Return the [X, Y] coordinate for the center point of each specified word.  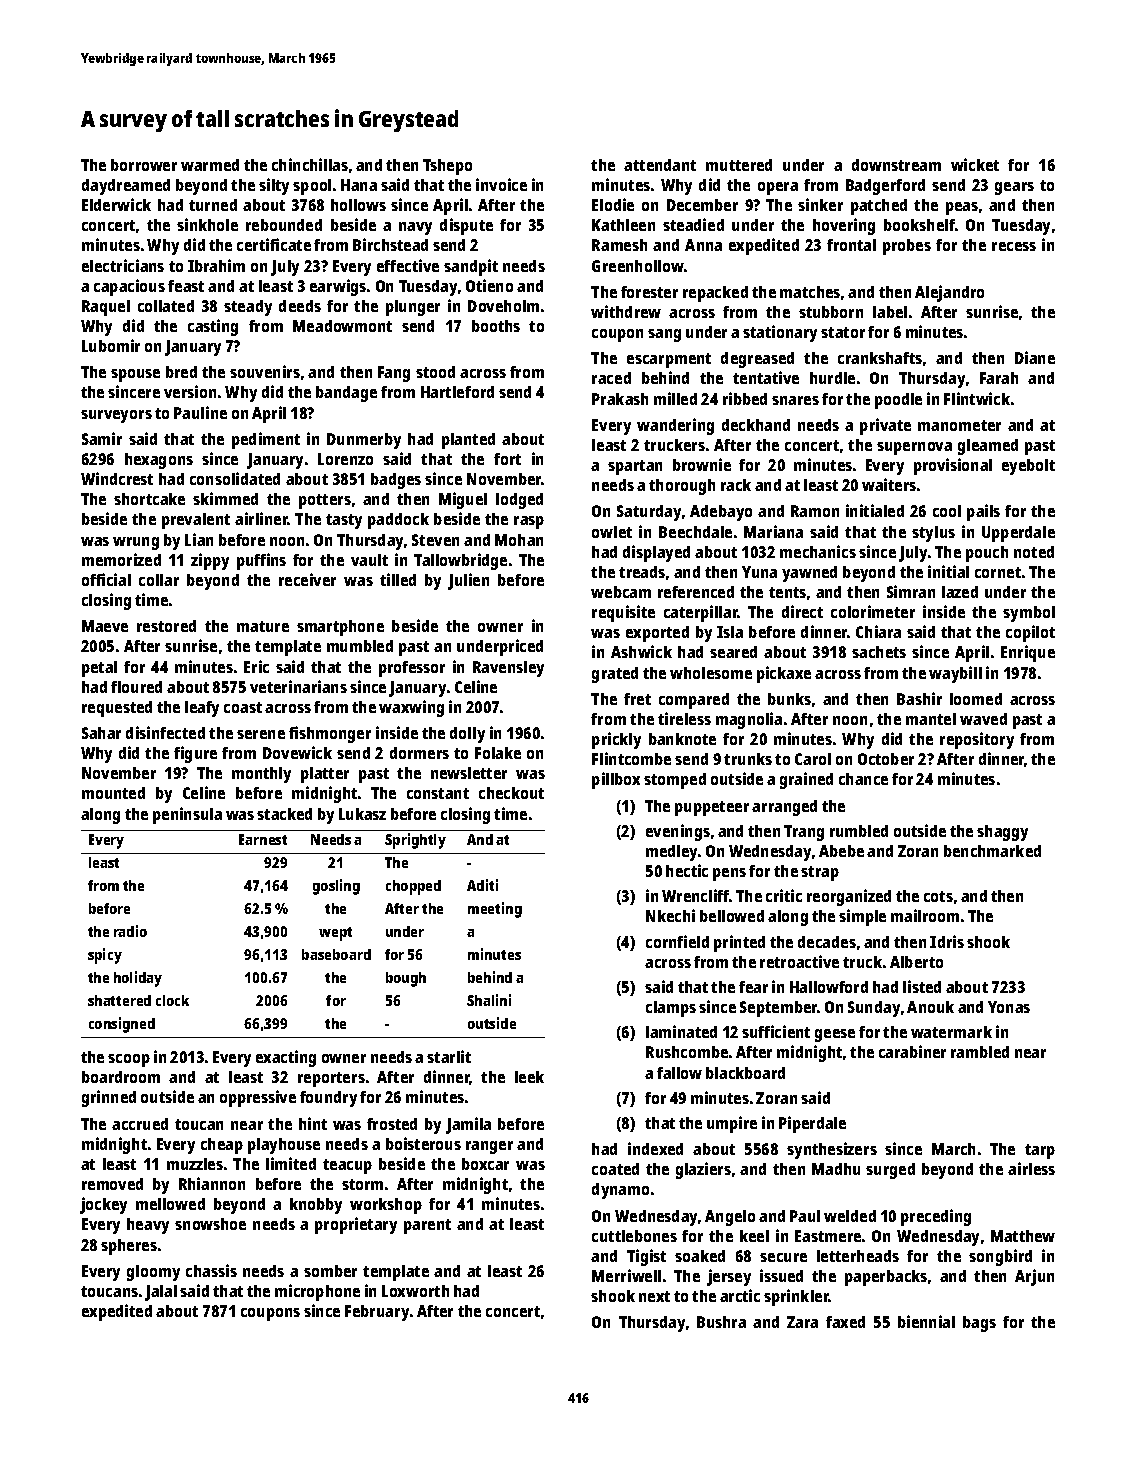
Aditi [482, 885]
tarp [1040, 1151]
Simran [911, 591]
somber [330, 1271]
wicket [975, 164]
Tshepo [447, 167]
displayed [656, 553]
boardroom [121, 1077]
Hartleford [457, 392]
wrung [136, 543]
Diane [1035, 357]
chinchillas [310, 164]
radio [130, 931]
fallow [679, 1073]
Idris [947, 941]
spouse [135, 375]
